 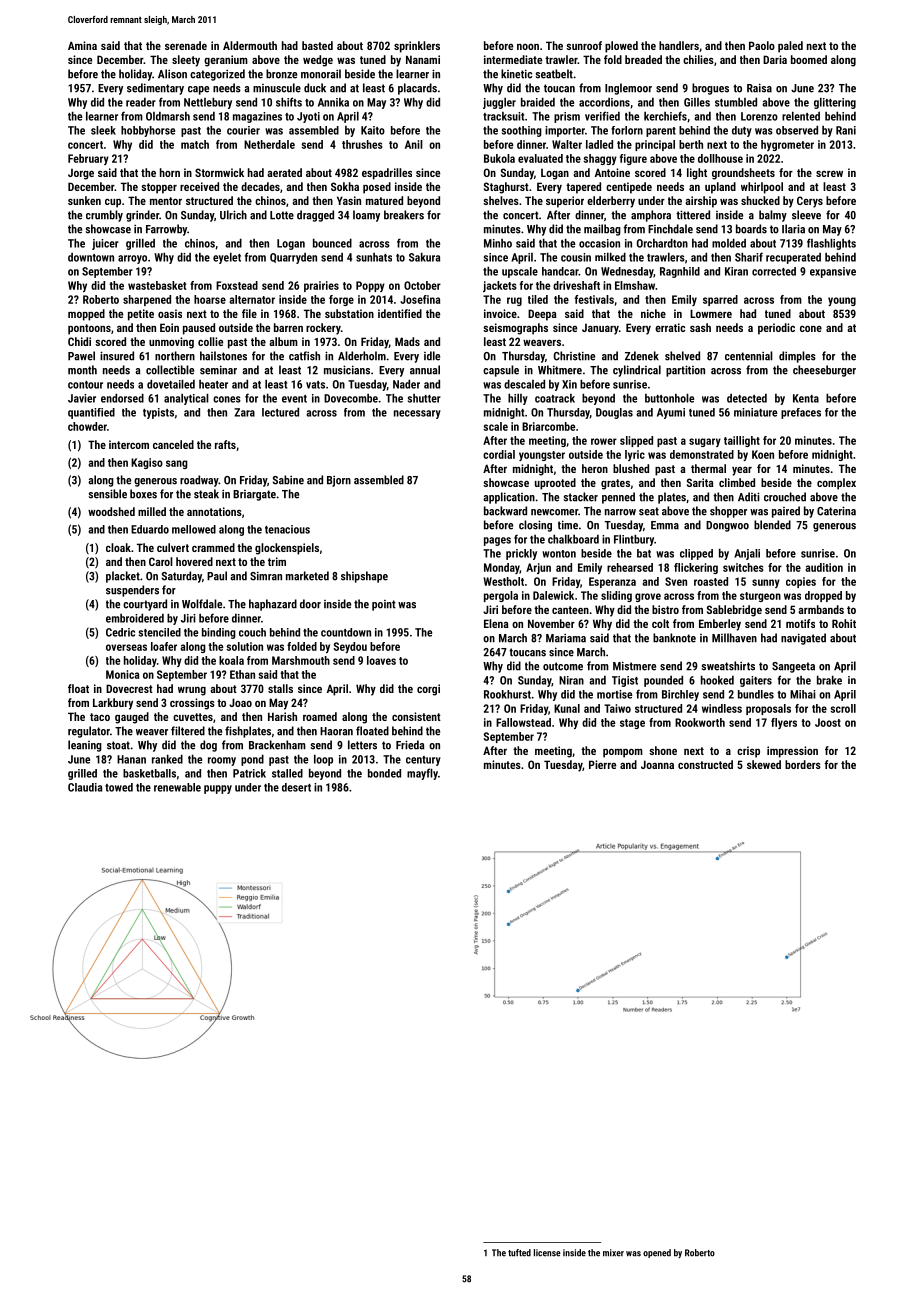 I want to click on boomed, so click(x=809, y=59).
